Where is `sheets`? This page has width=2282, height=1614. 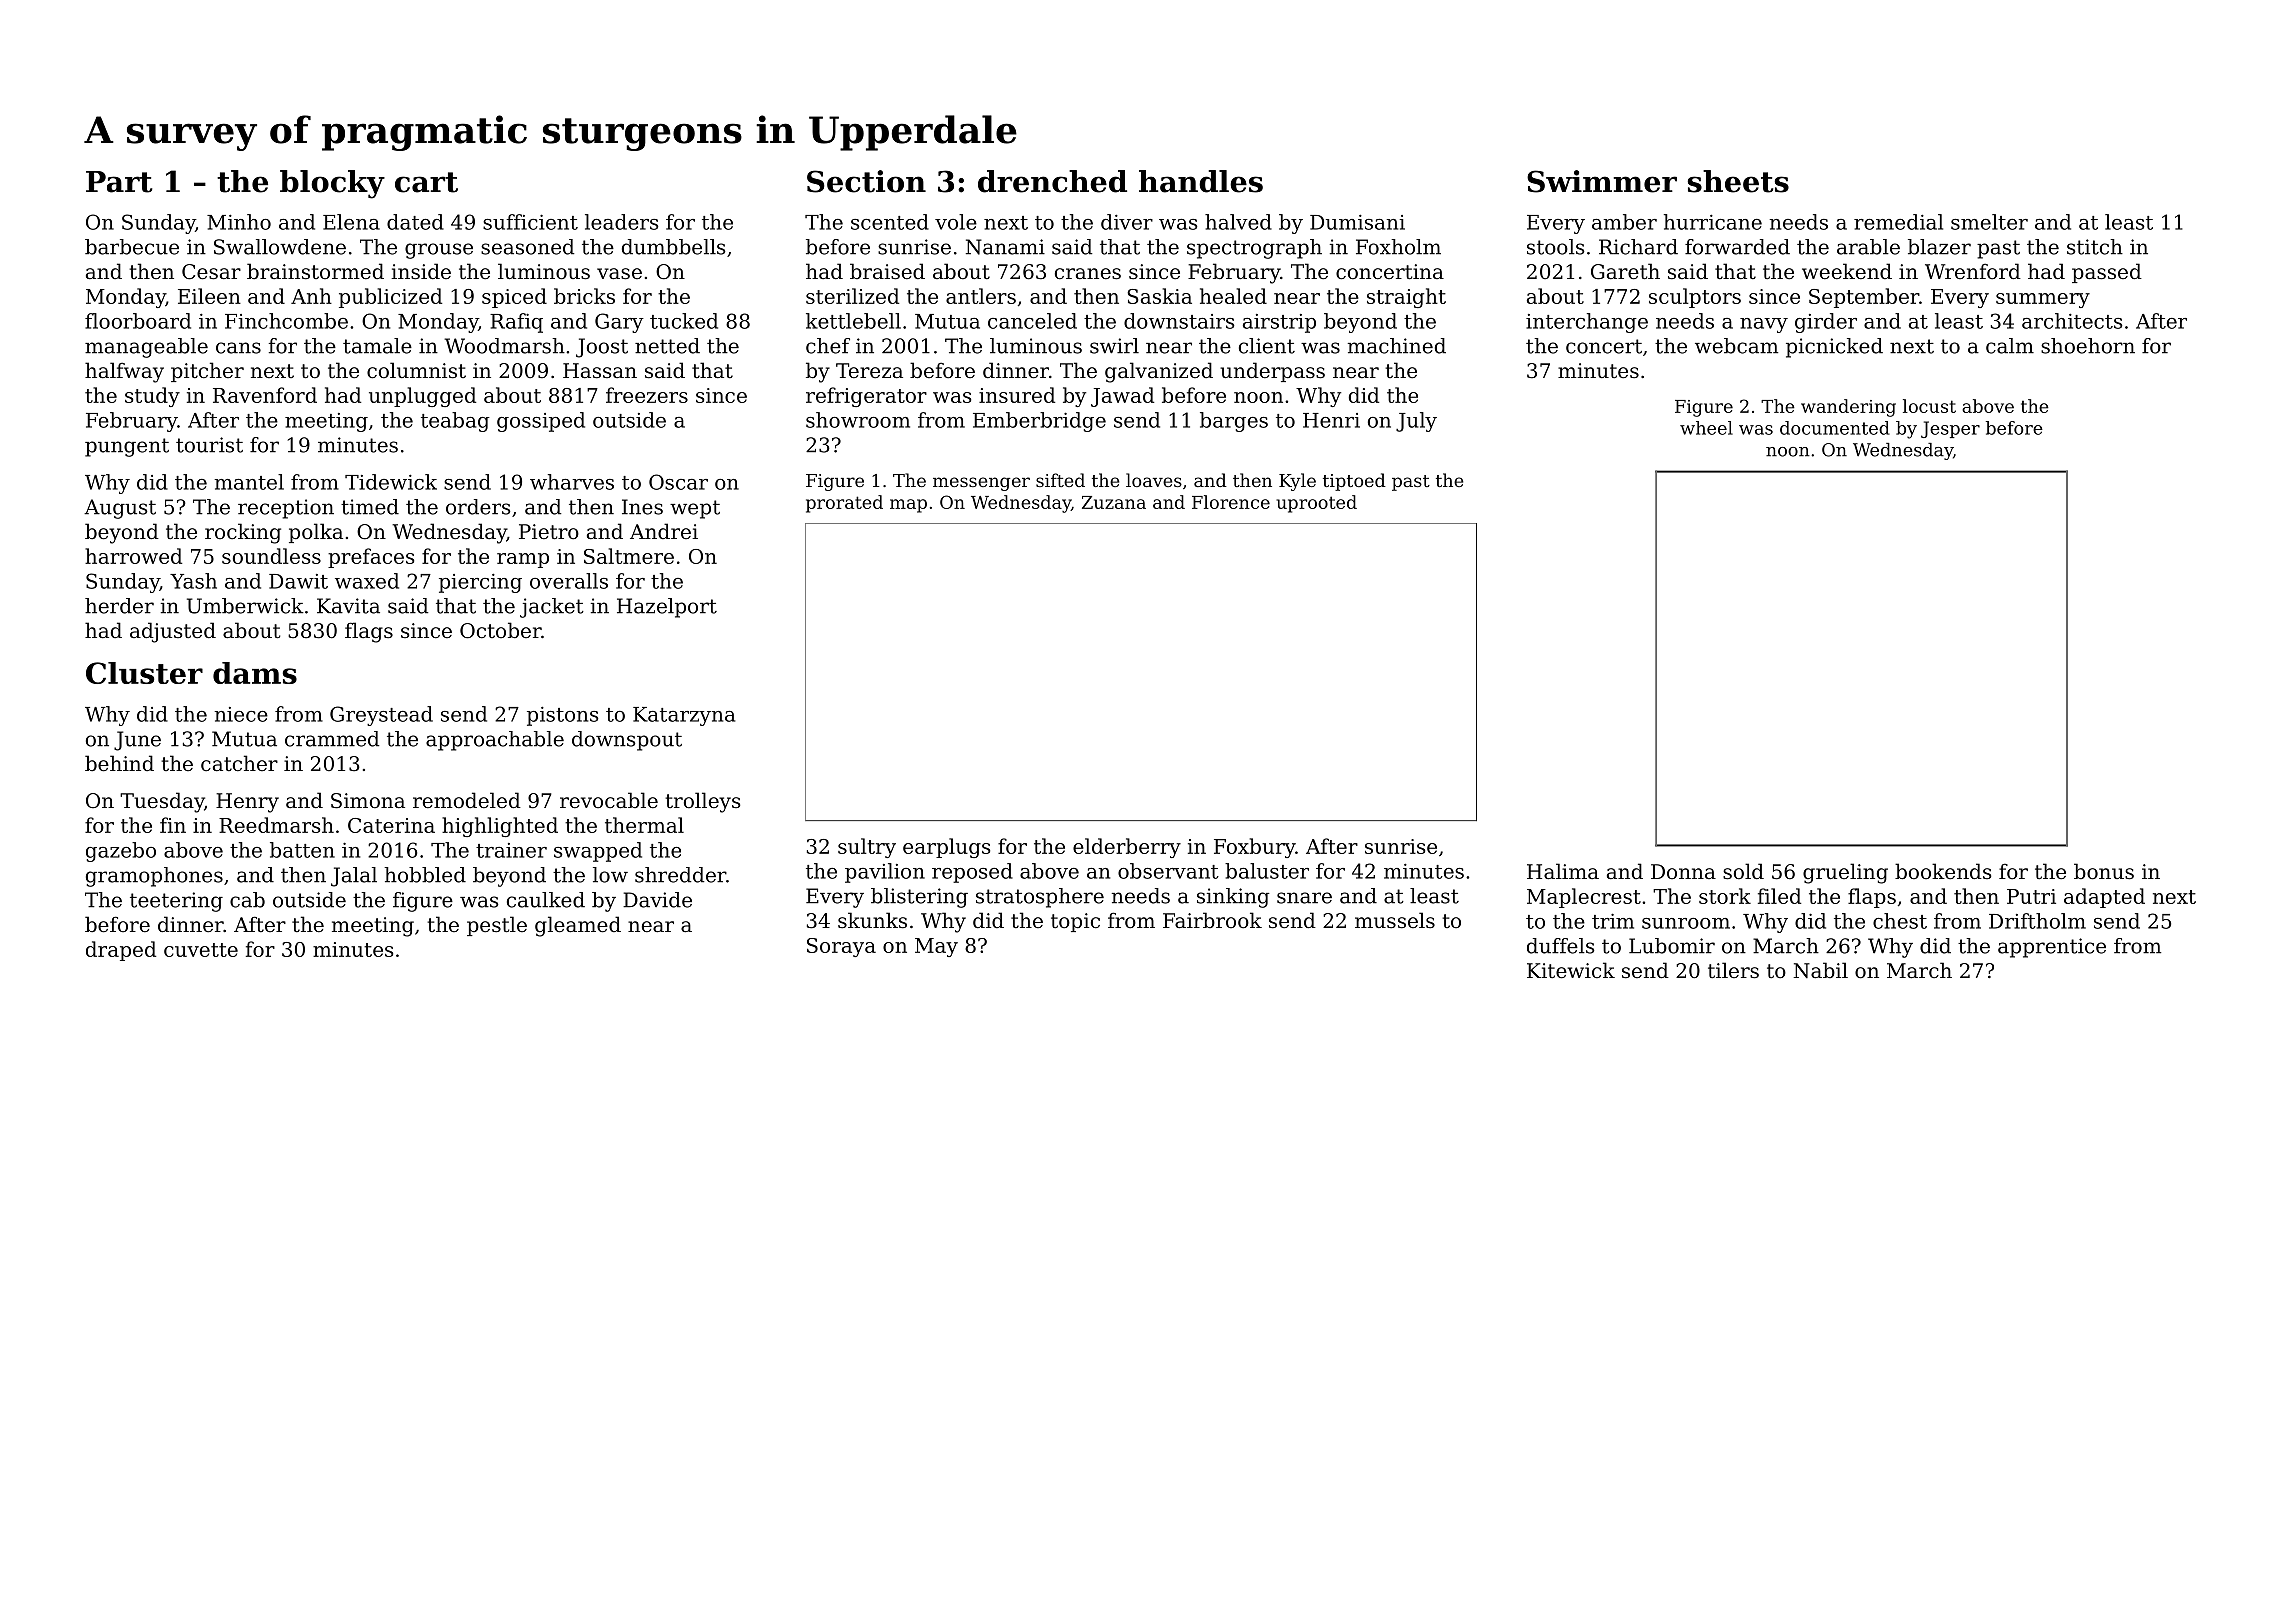
sheets is located at coordinates (1738, 181).
